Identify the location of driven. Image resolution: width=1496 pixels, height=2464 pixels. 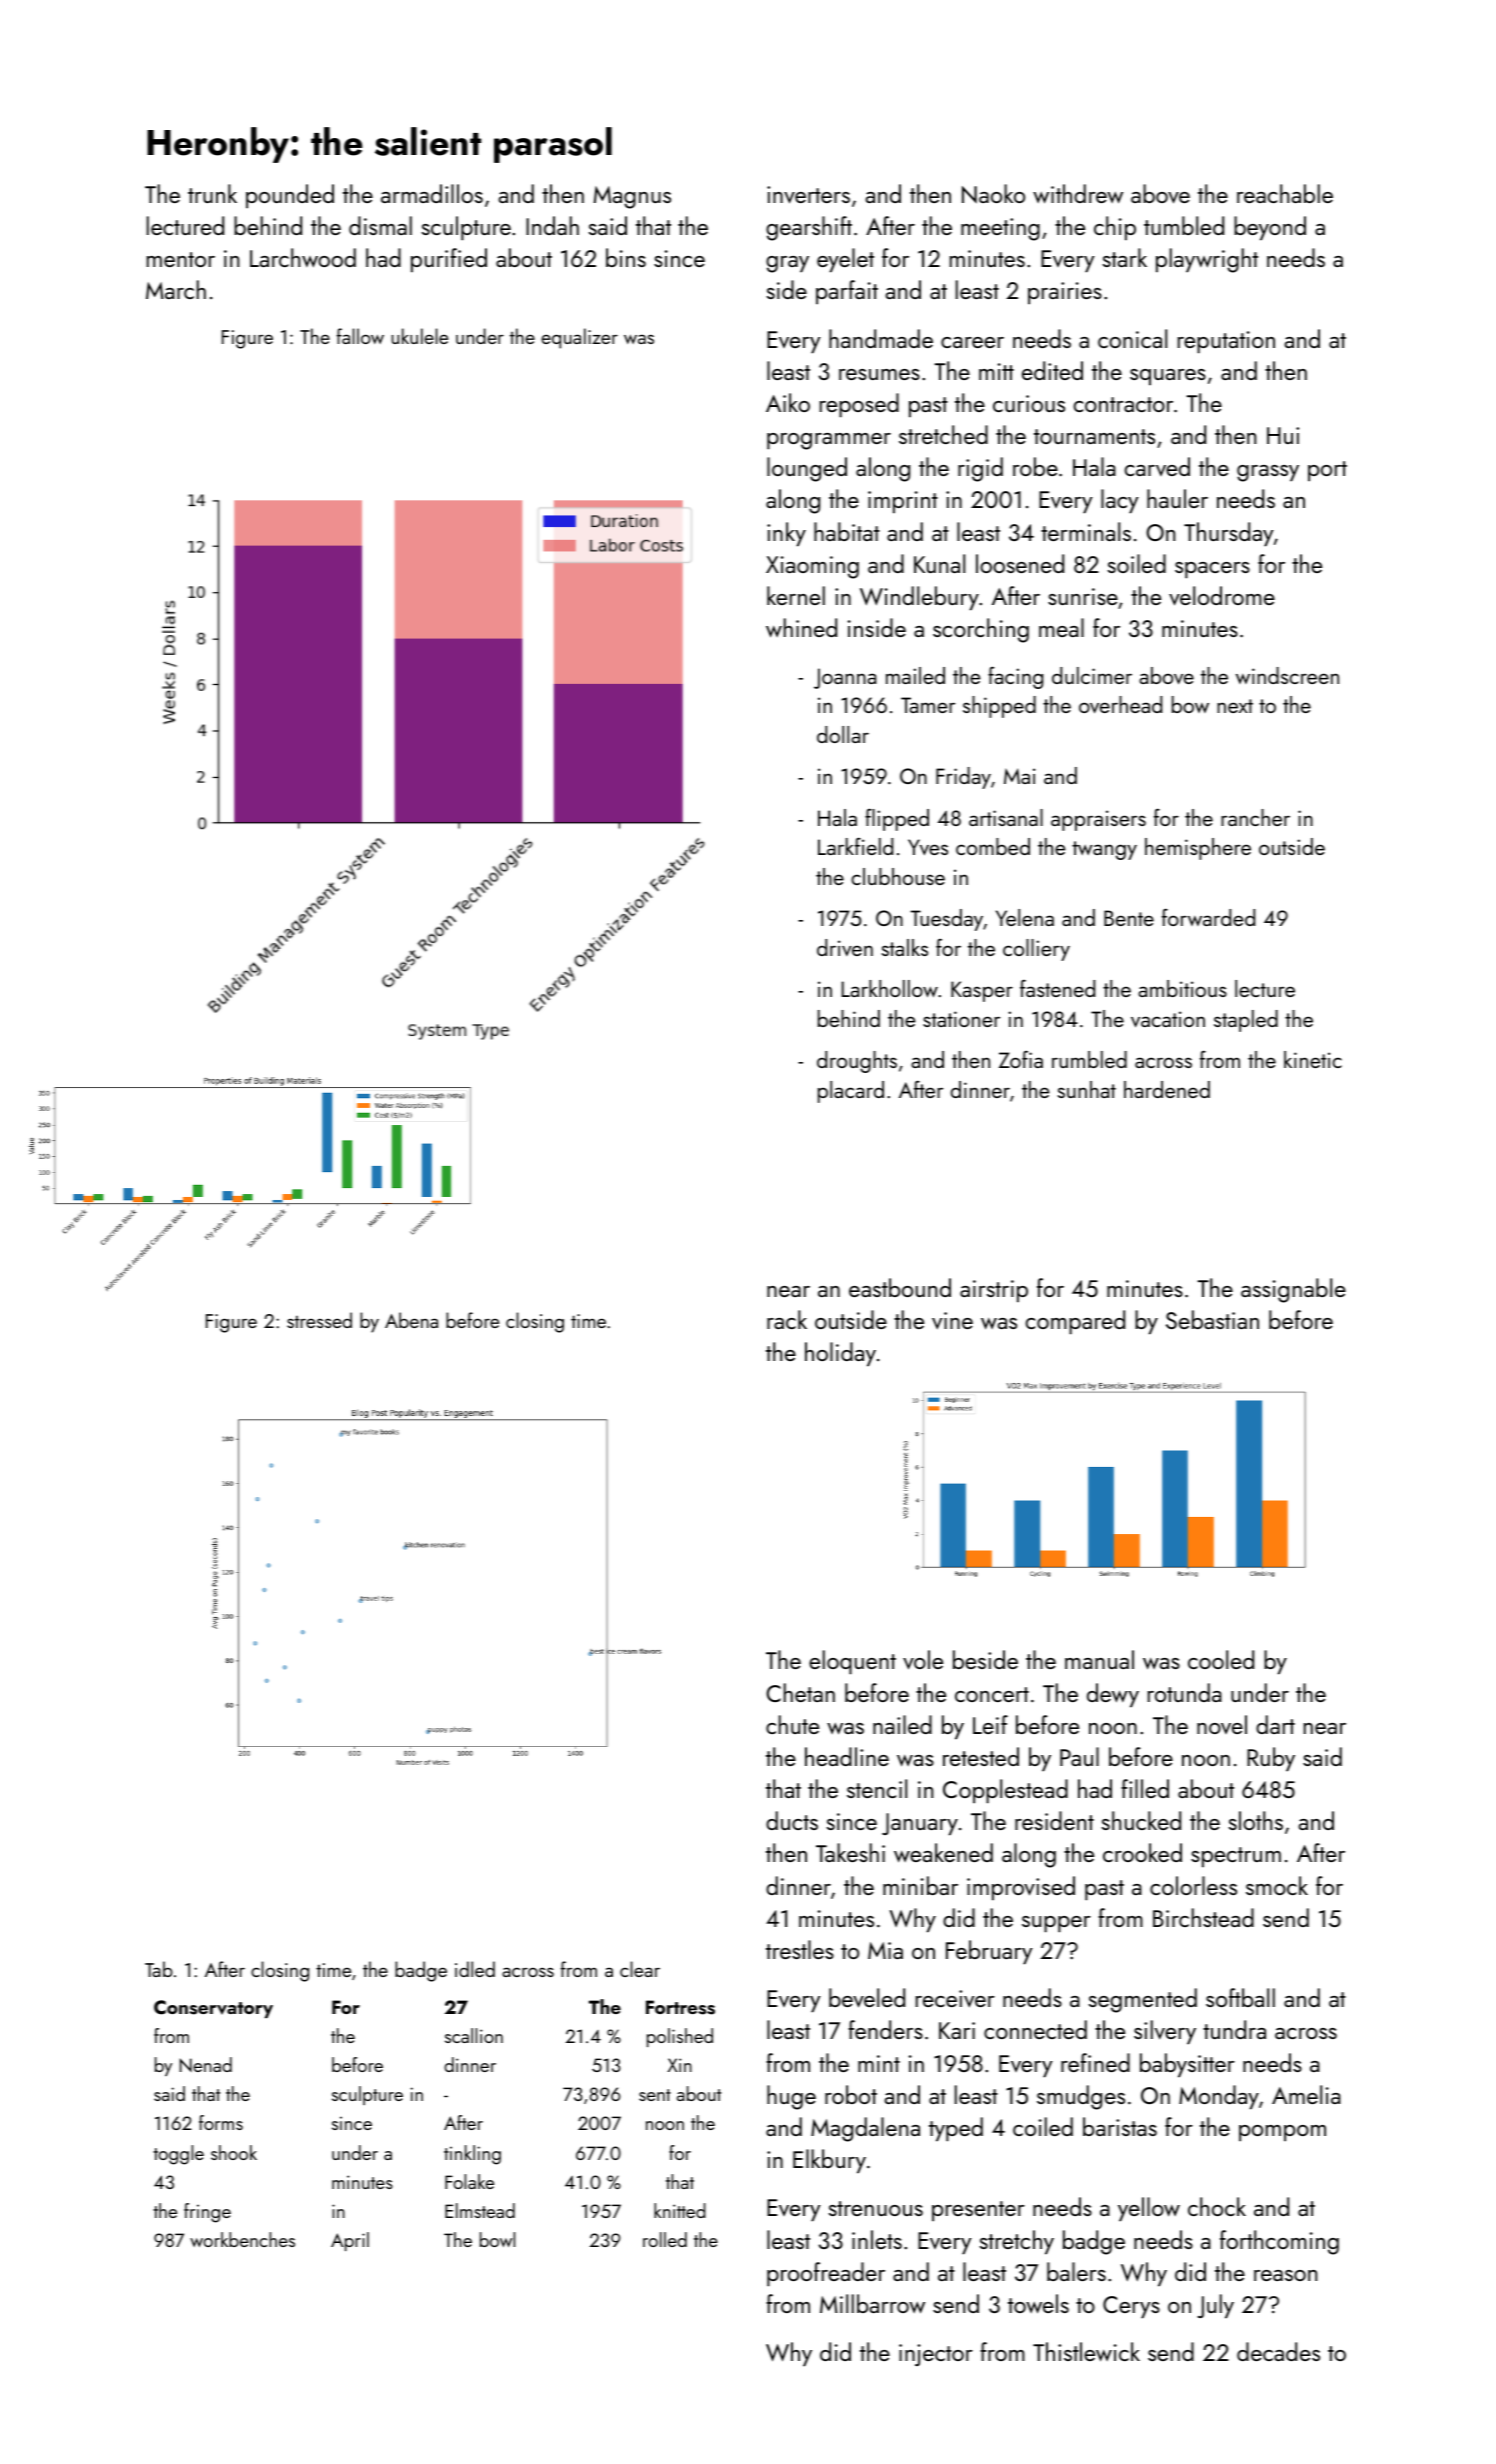
(845, 947).
